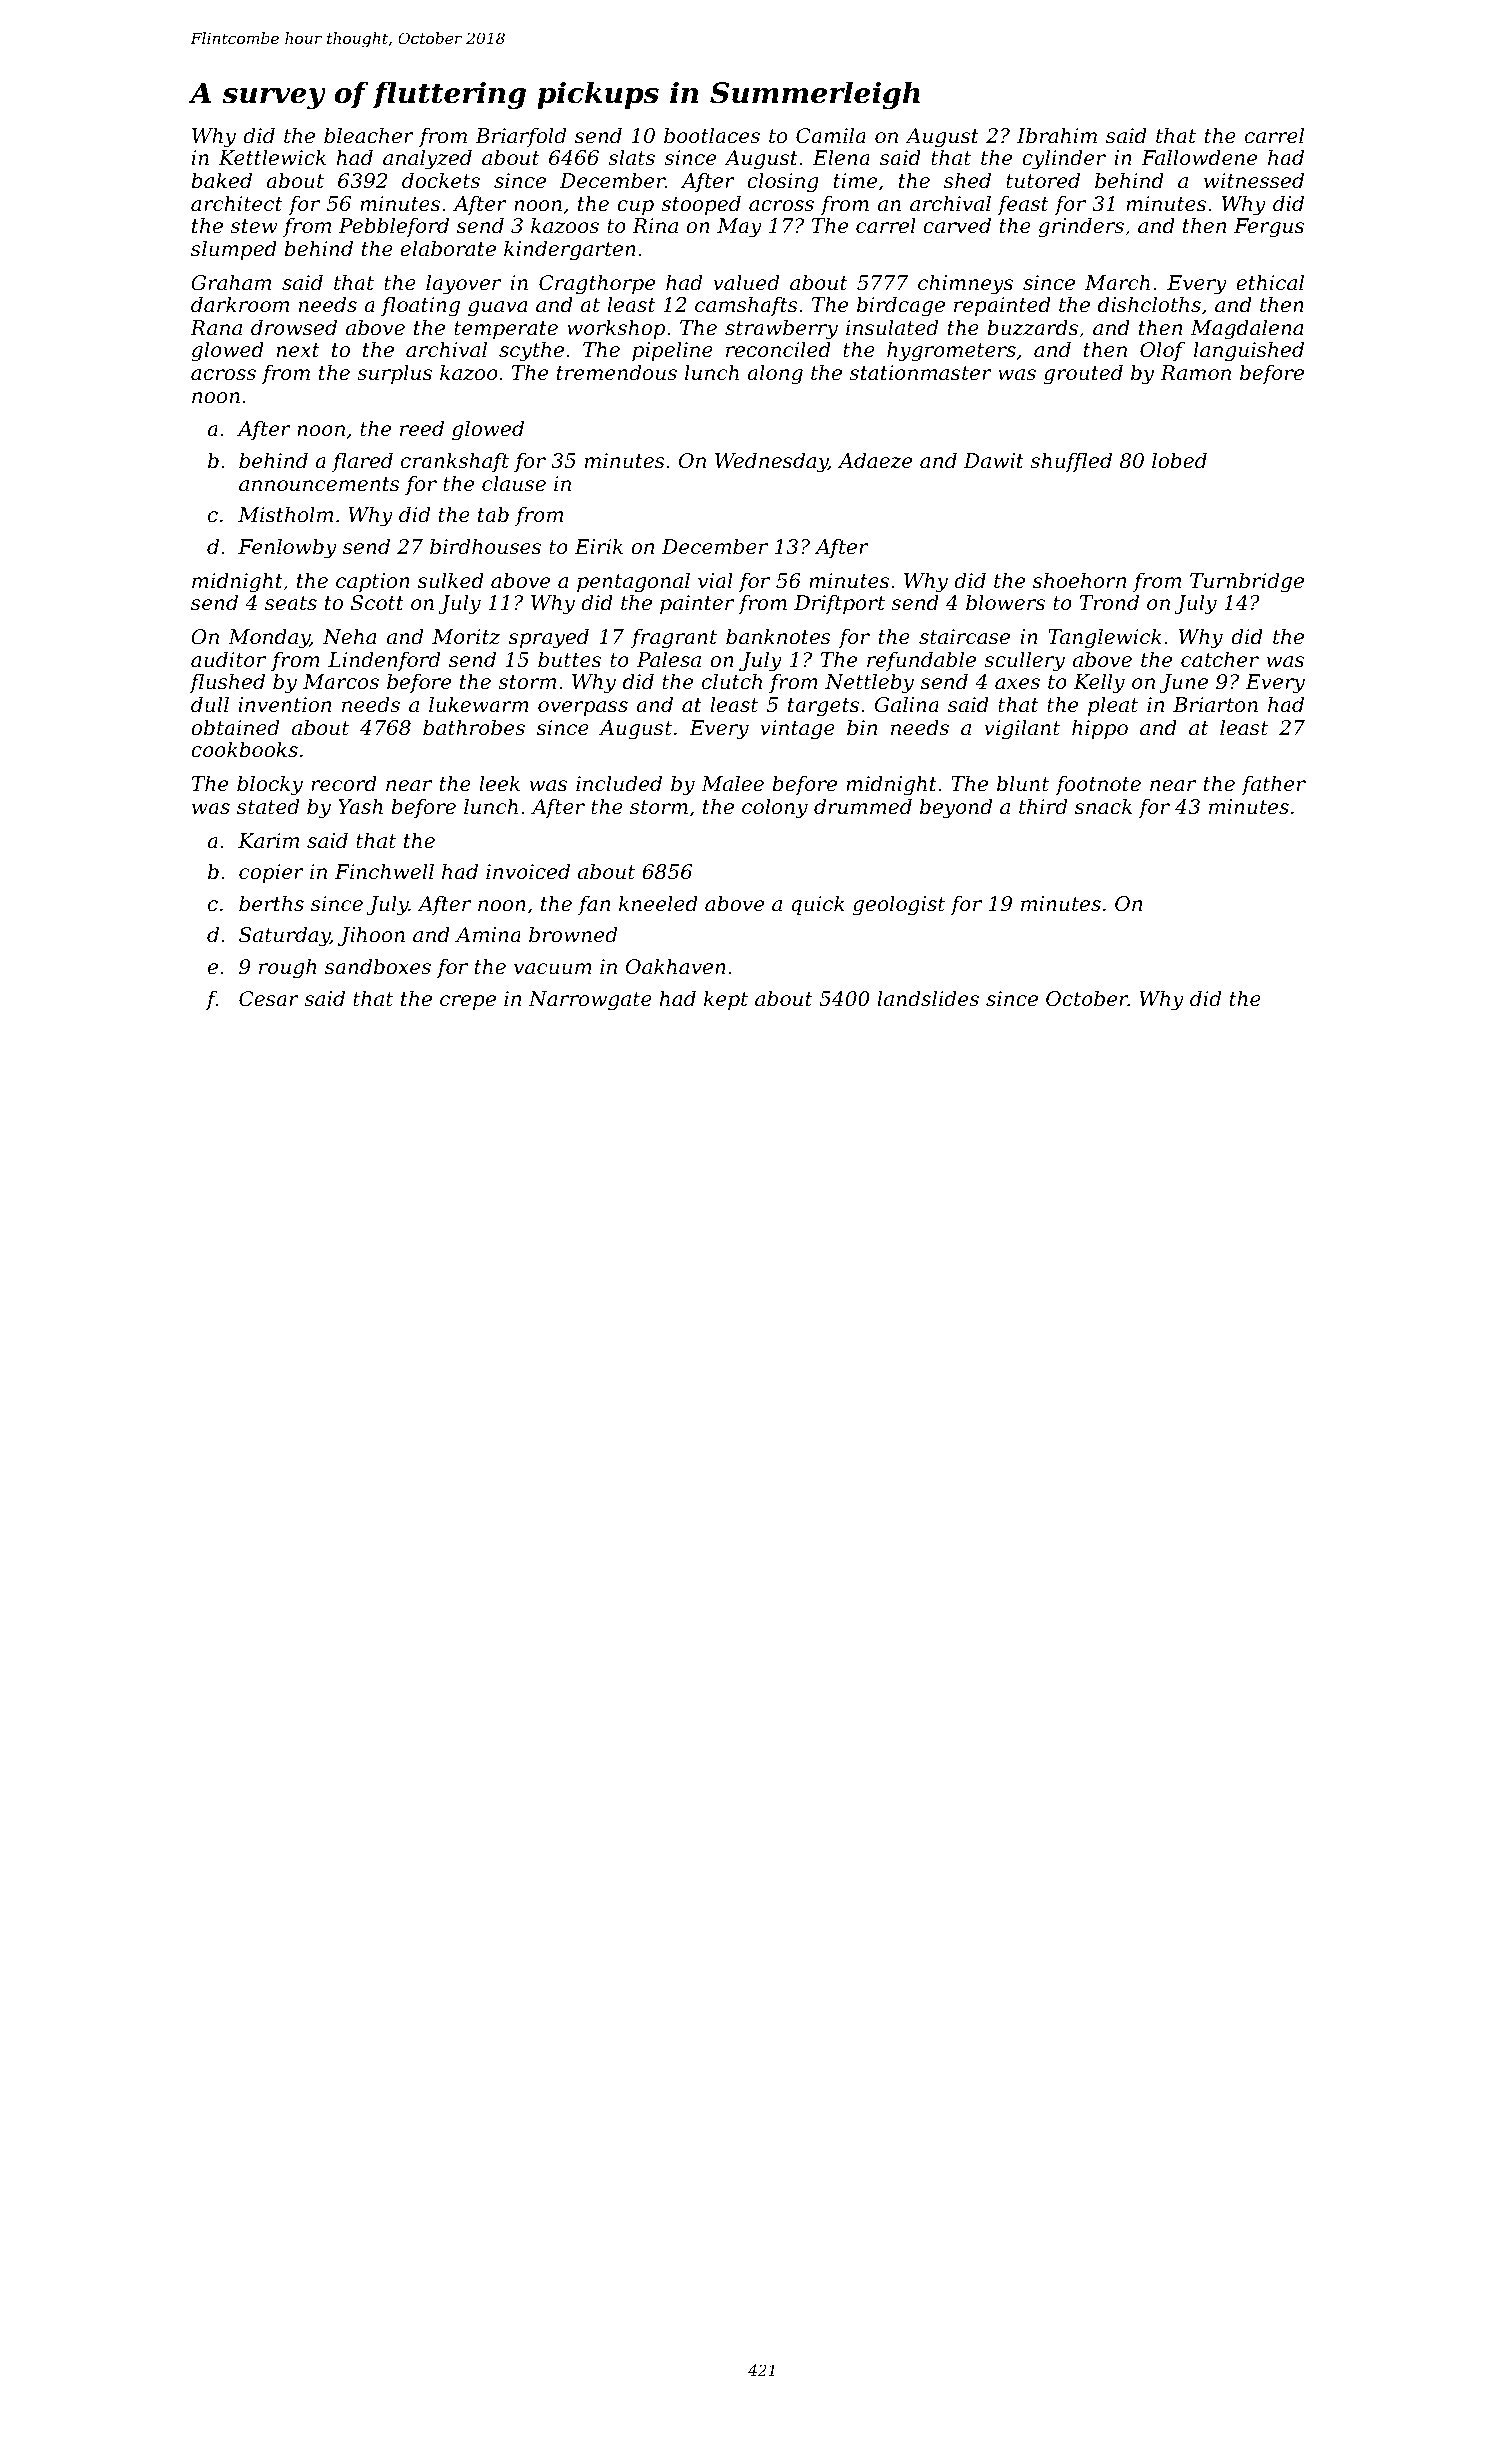  What do you see at coordinates (712, 135) in the screenshot?
I see `bootlaces` at bounding box center [712, 135].
